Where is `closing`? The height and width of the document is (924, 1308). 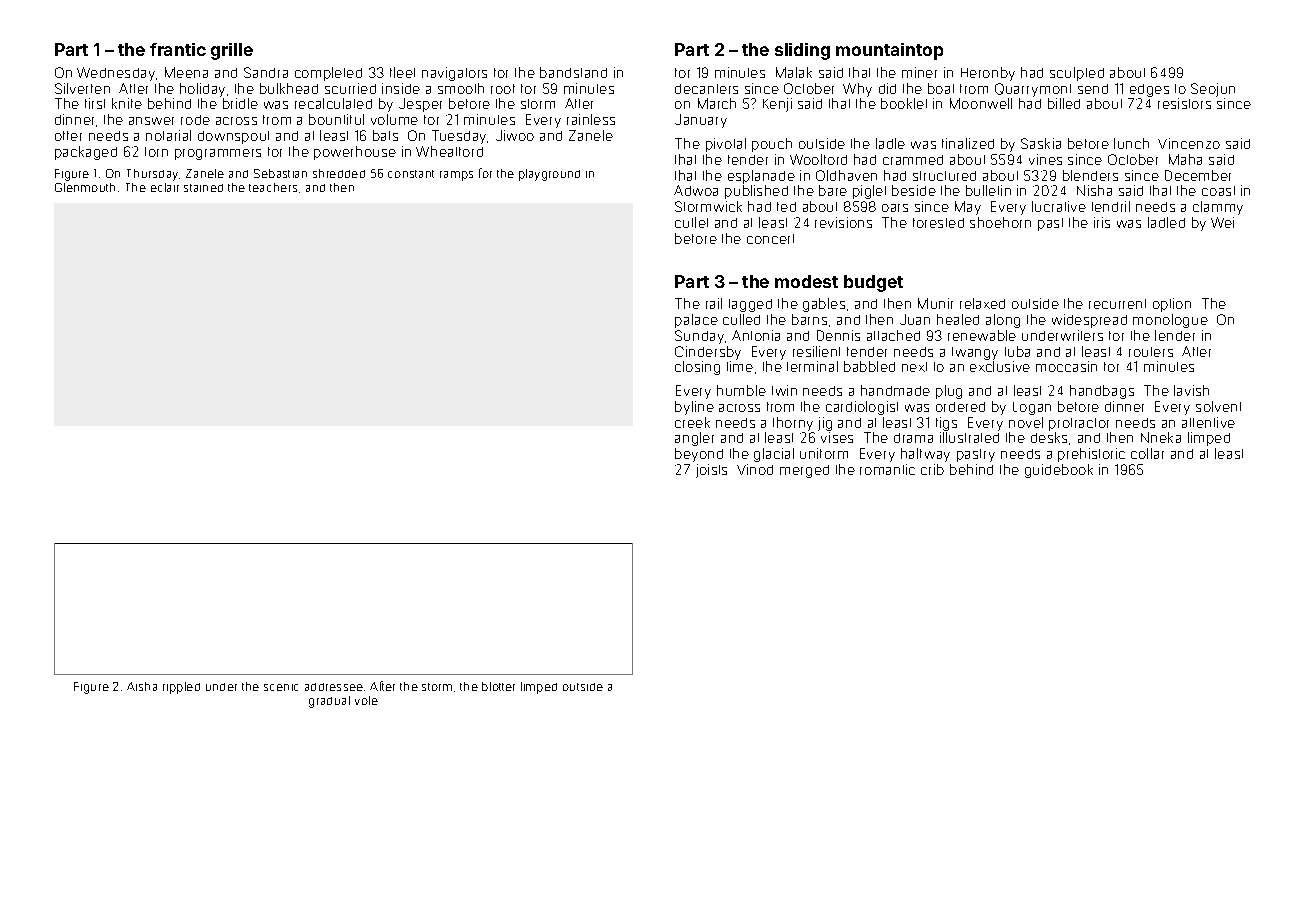
closing is located at coordinates (697, 368).
